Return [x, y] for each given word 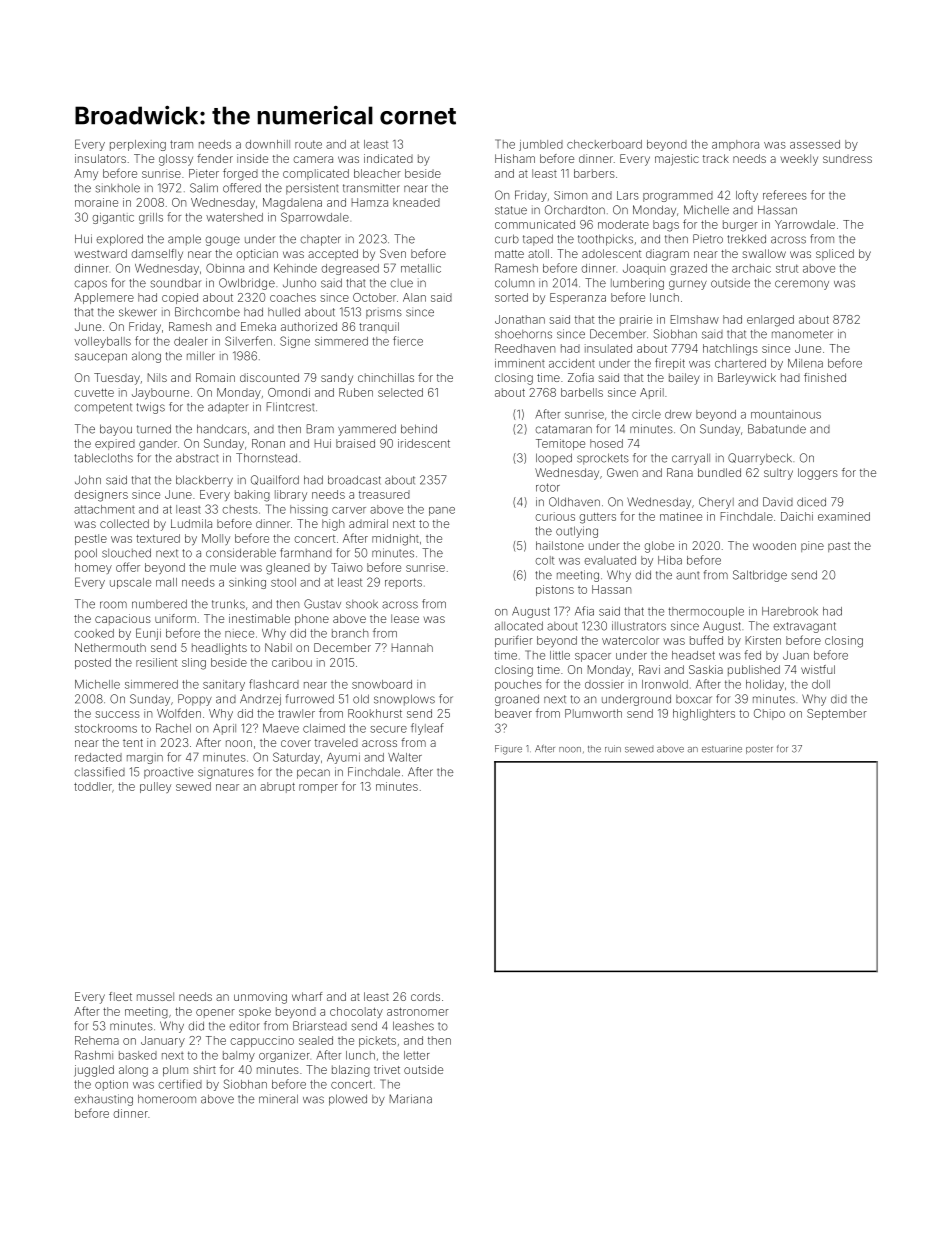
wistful [818, 669]
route [308, 144]
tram [181, 144]
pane [442, 511]
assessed [815, 144]
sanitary [224, 685]
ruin [613, 749]
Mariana [411, 1099]
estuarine [722, 749]
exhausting [104, 1100]
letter [417, 1055]
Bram [320, 429]
